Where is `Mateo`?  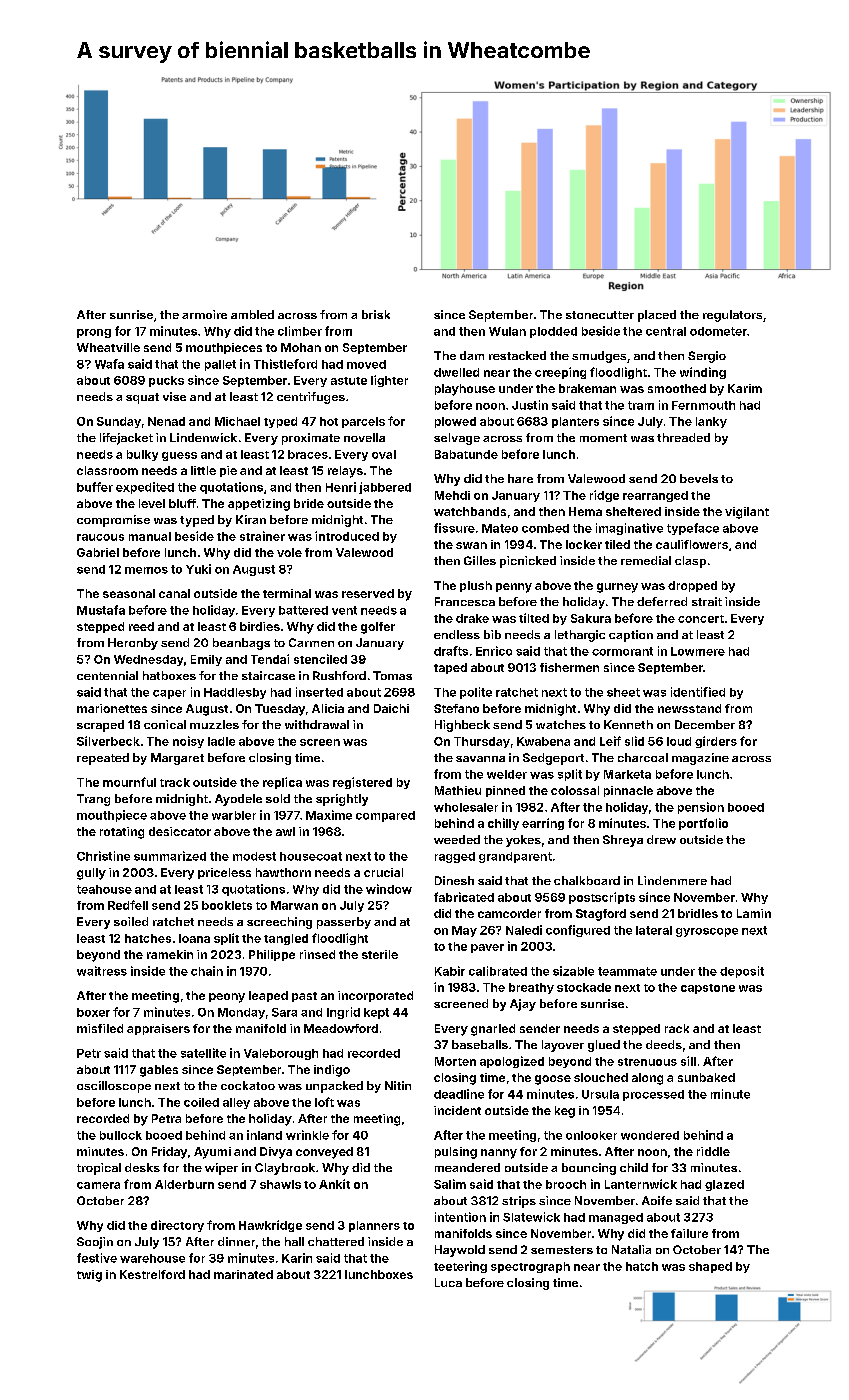 Mateo is located at coordinates (500, 528).
